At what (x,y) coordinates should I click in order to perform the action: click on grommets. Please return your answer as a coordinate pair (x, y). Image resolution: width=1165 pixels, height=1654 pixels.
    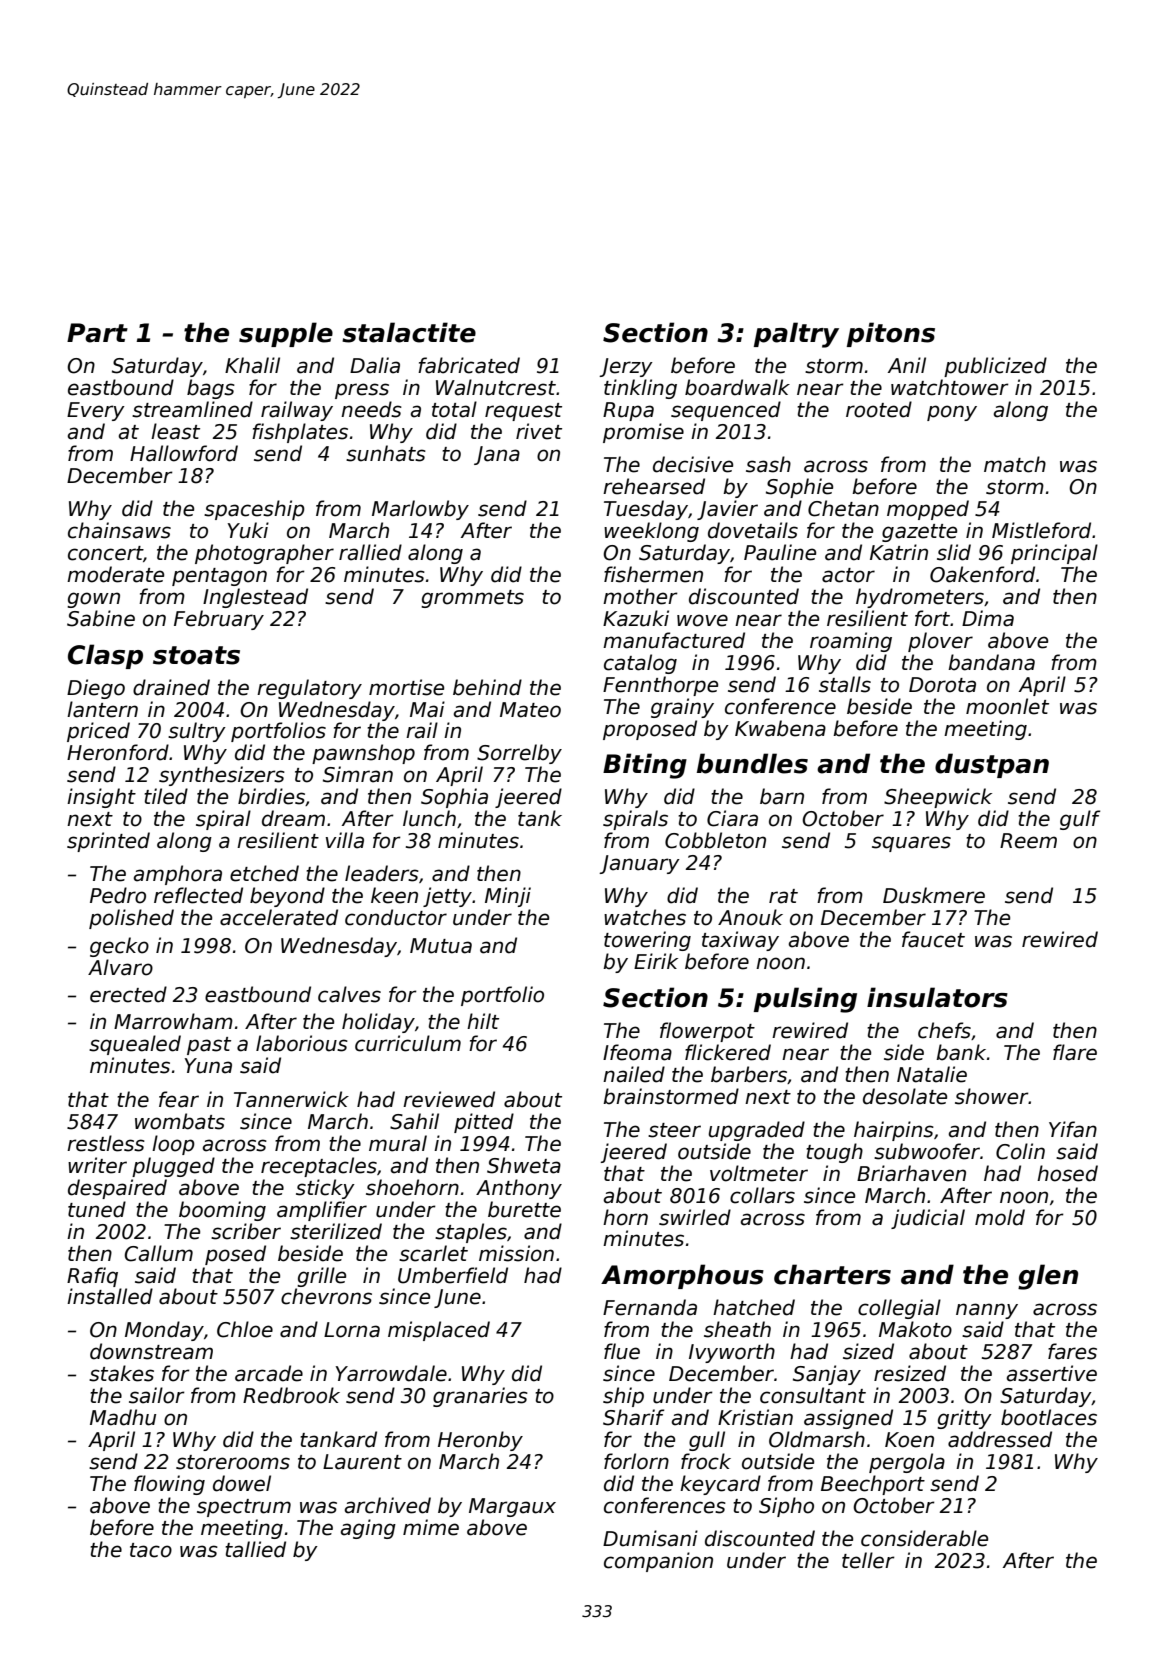
    Looking at the image, I should click on (472, 599).
